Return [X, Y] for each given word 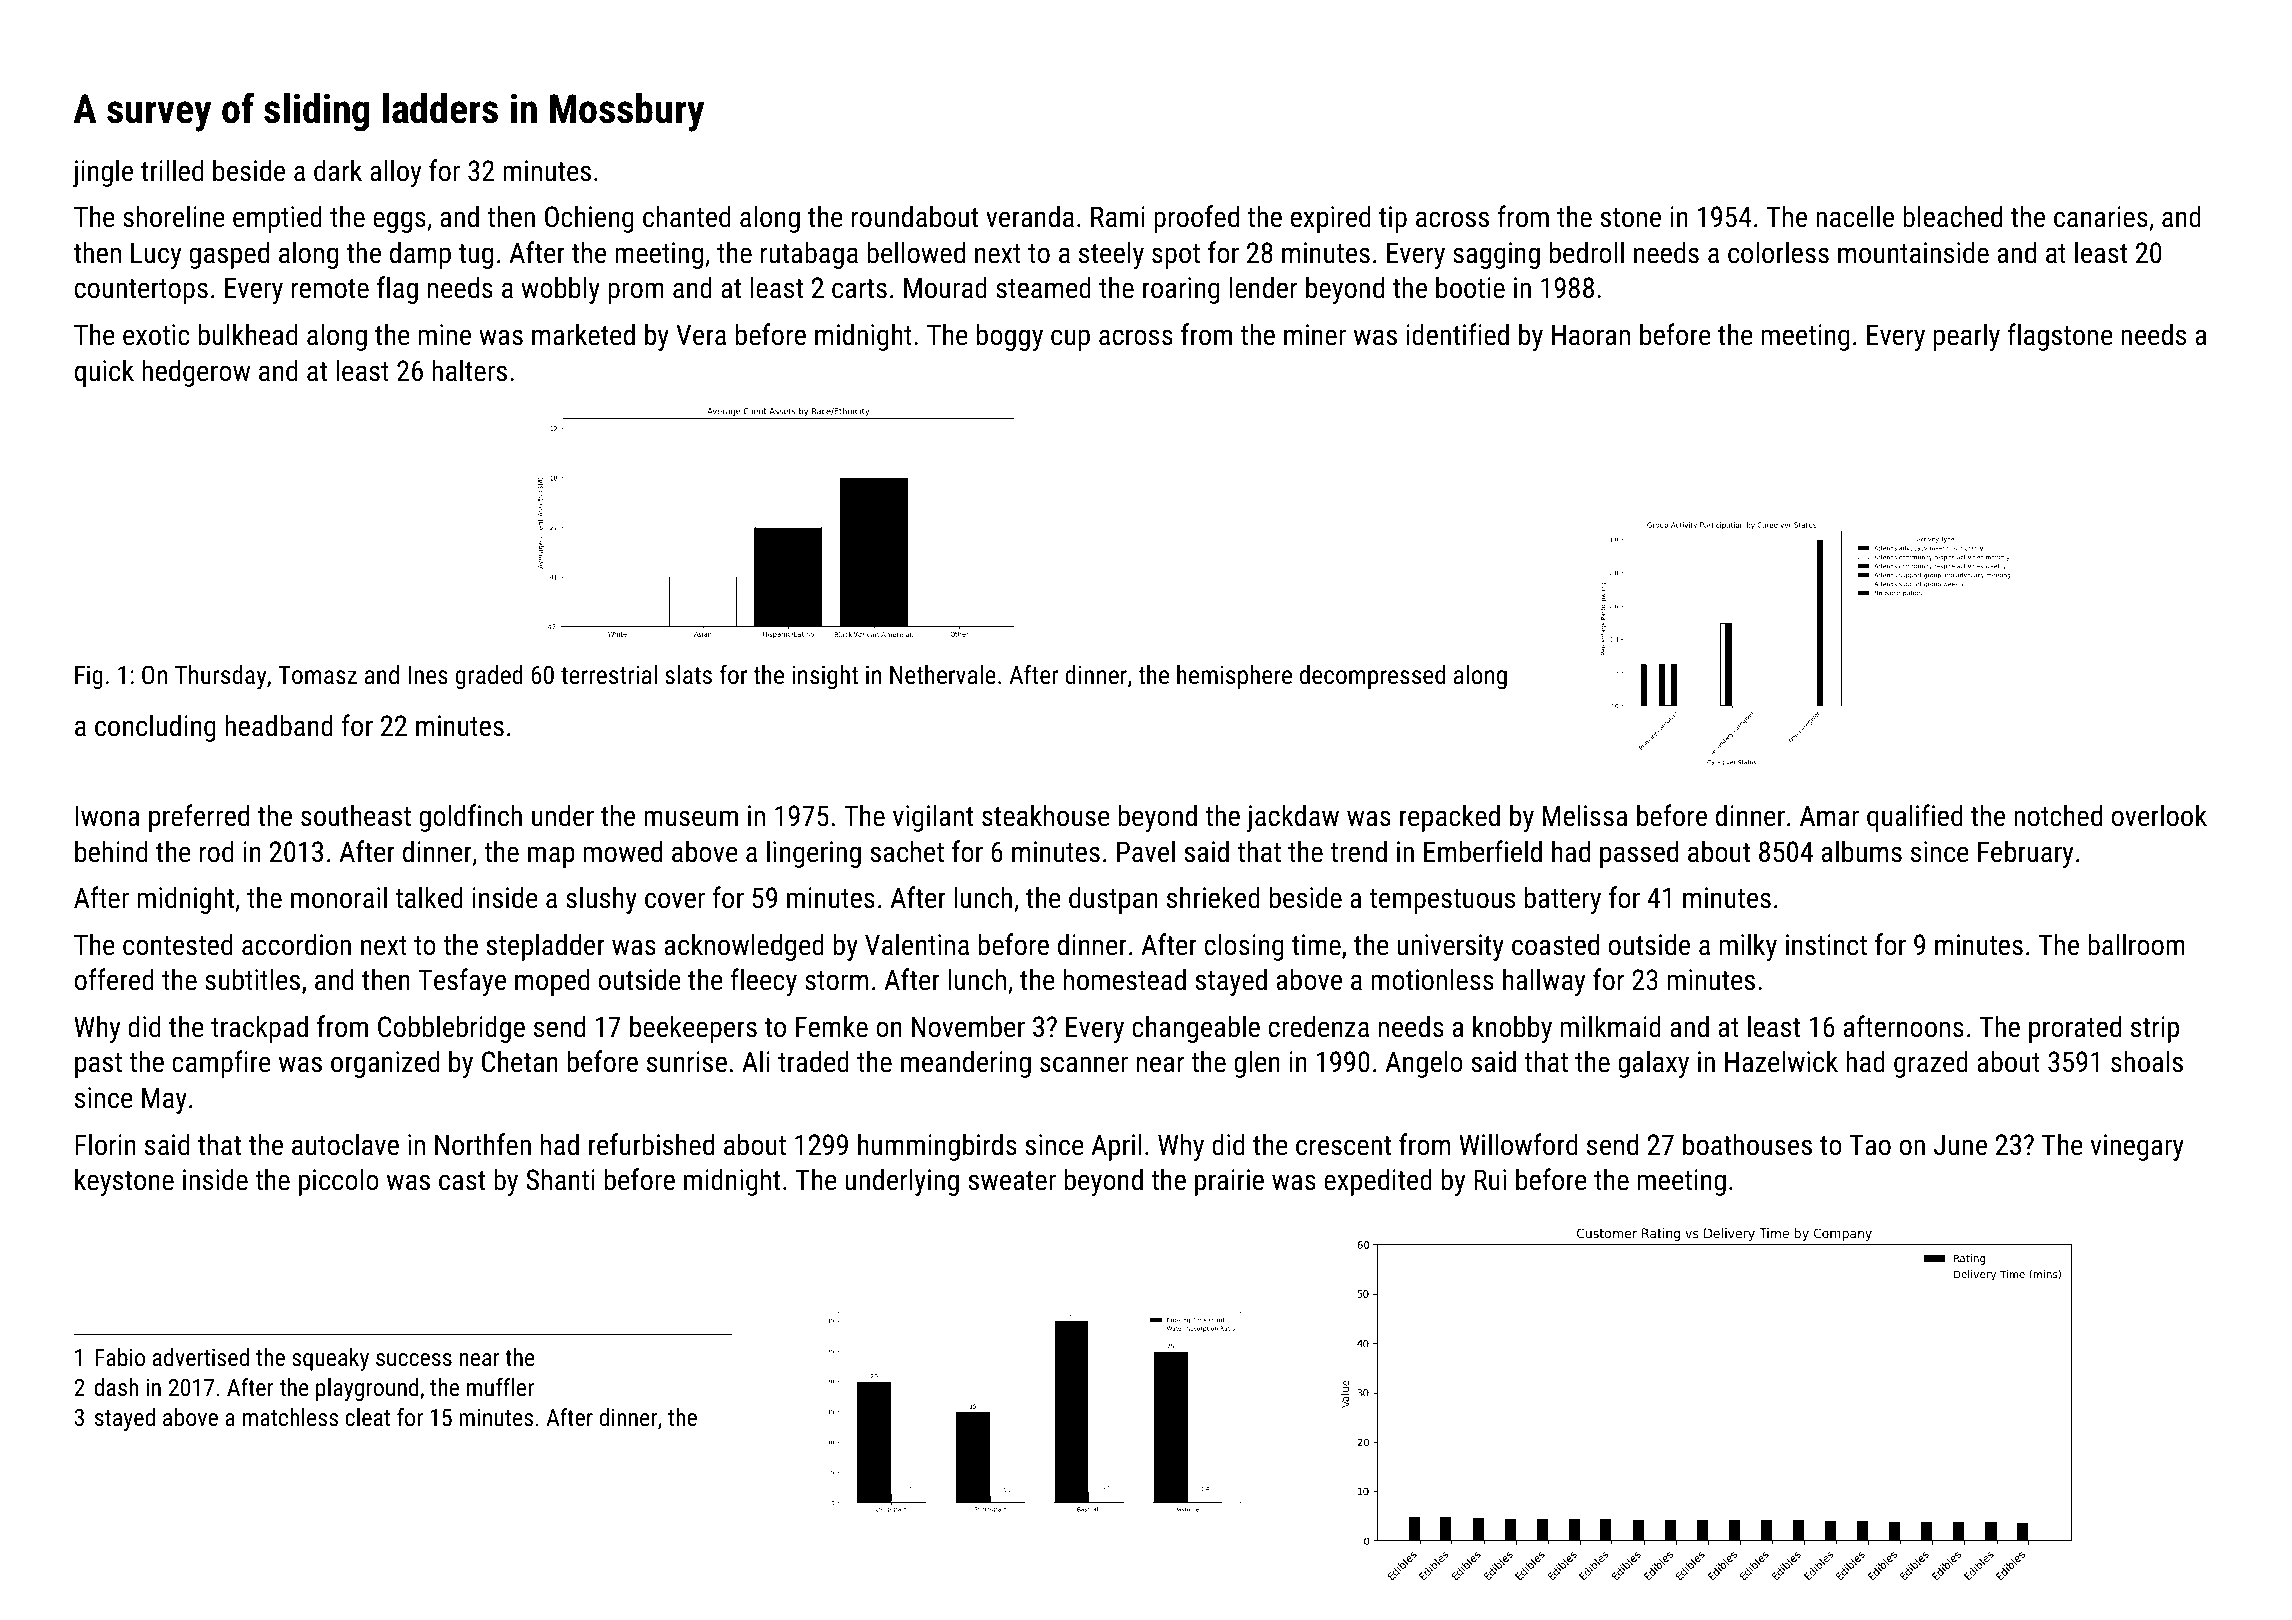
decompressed [1372, 677]
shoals [2147, 1061]
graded [489, 677]
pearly [1967, 337]
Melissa [1585, 815]
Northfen [483, 1144]
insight [825, 677]
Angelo [1424, 1064]
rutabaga [809, 255]
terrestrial [609, 674]
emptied [277, 219]
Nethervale [943, 674]
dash [116, 1387]
